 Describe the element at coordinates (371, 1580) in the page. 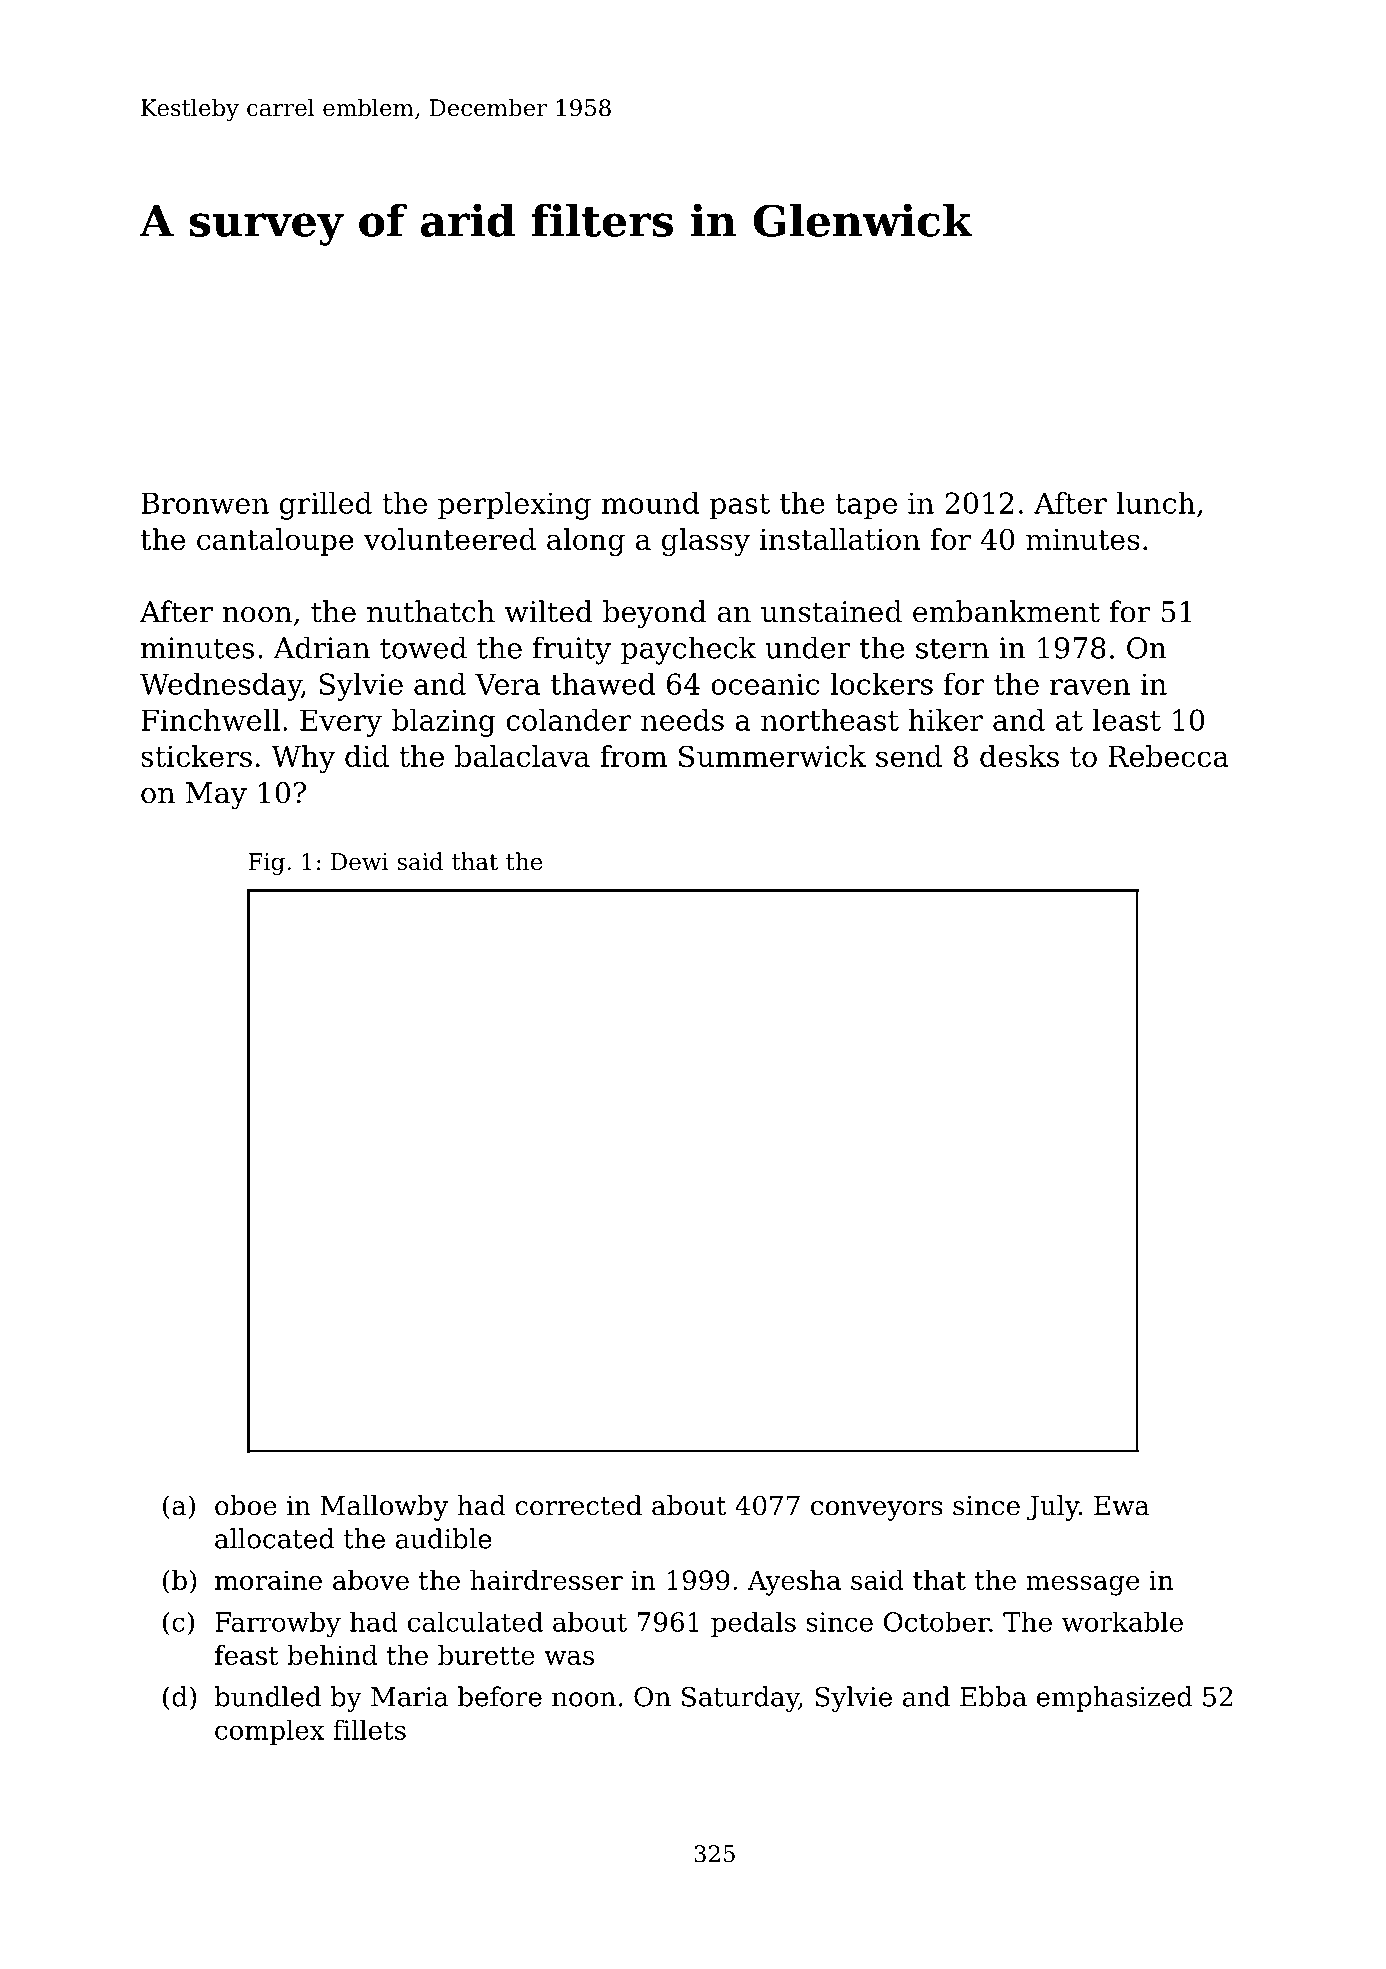

I see `above` at that location.
